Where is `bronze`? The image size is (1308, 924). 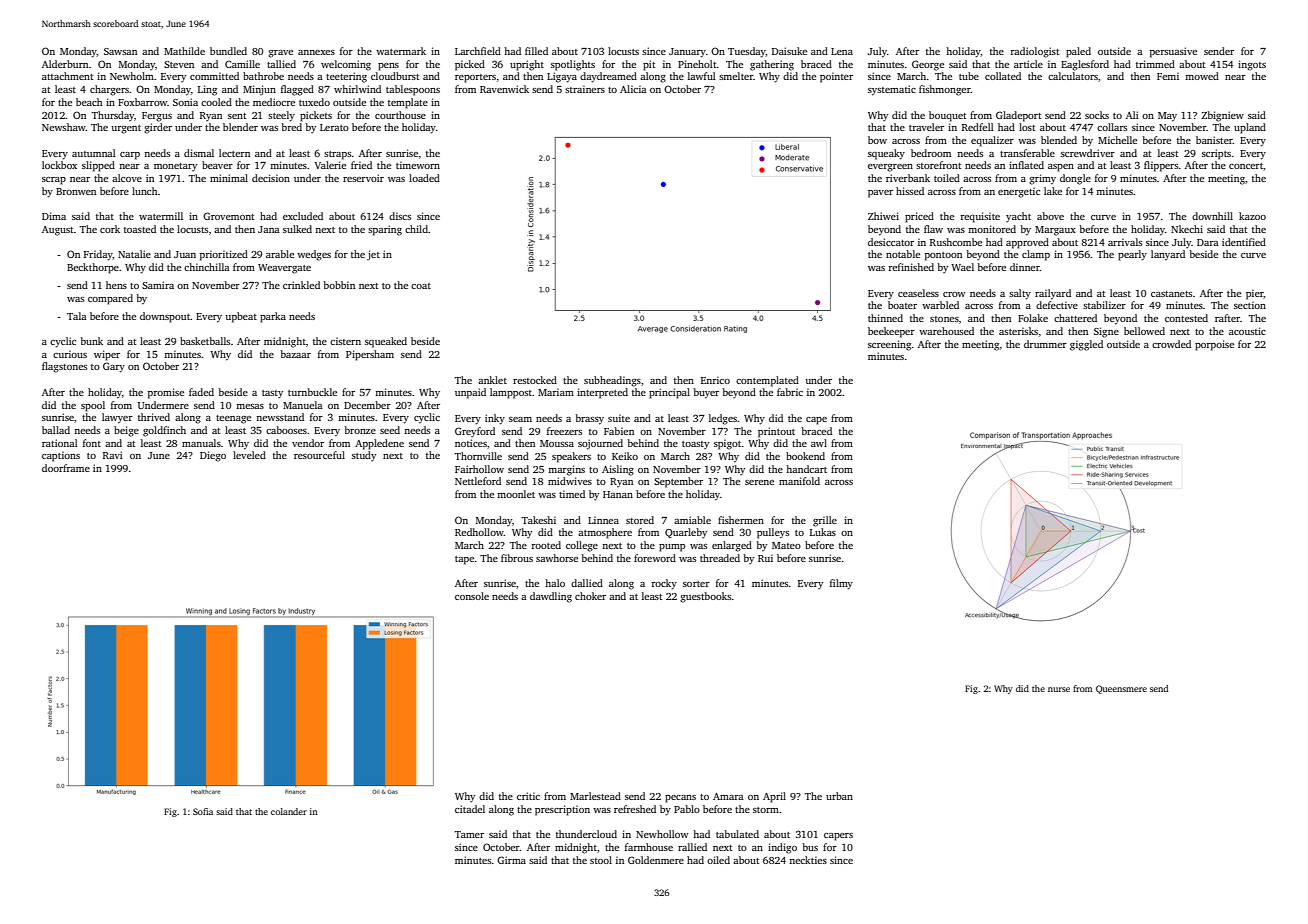 bronze is located at coordinates (360, 430).
